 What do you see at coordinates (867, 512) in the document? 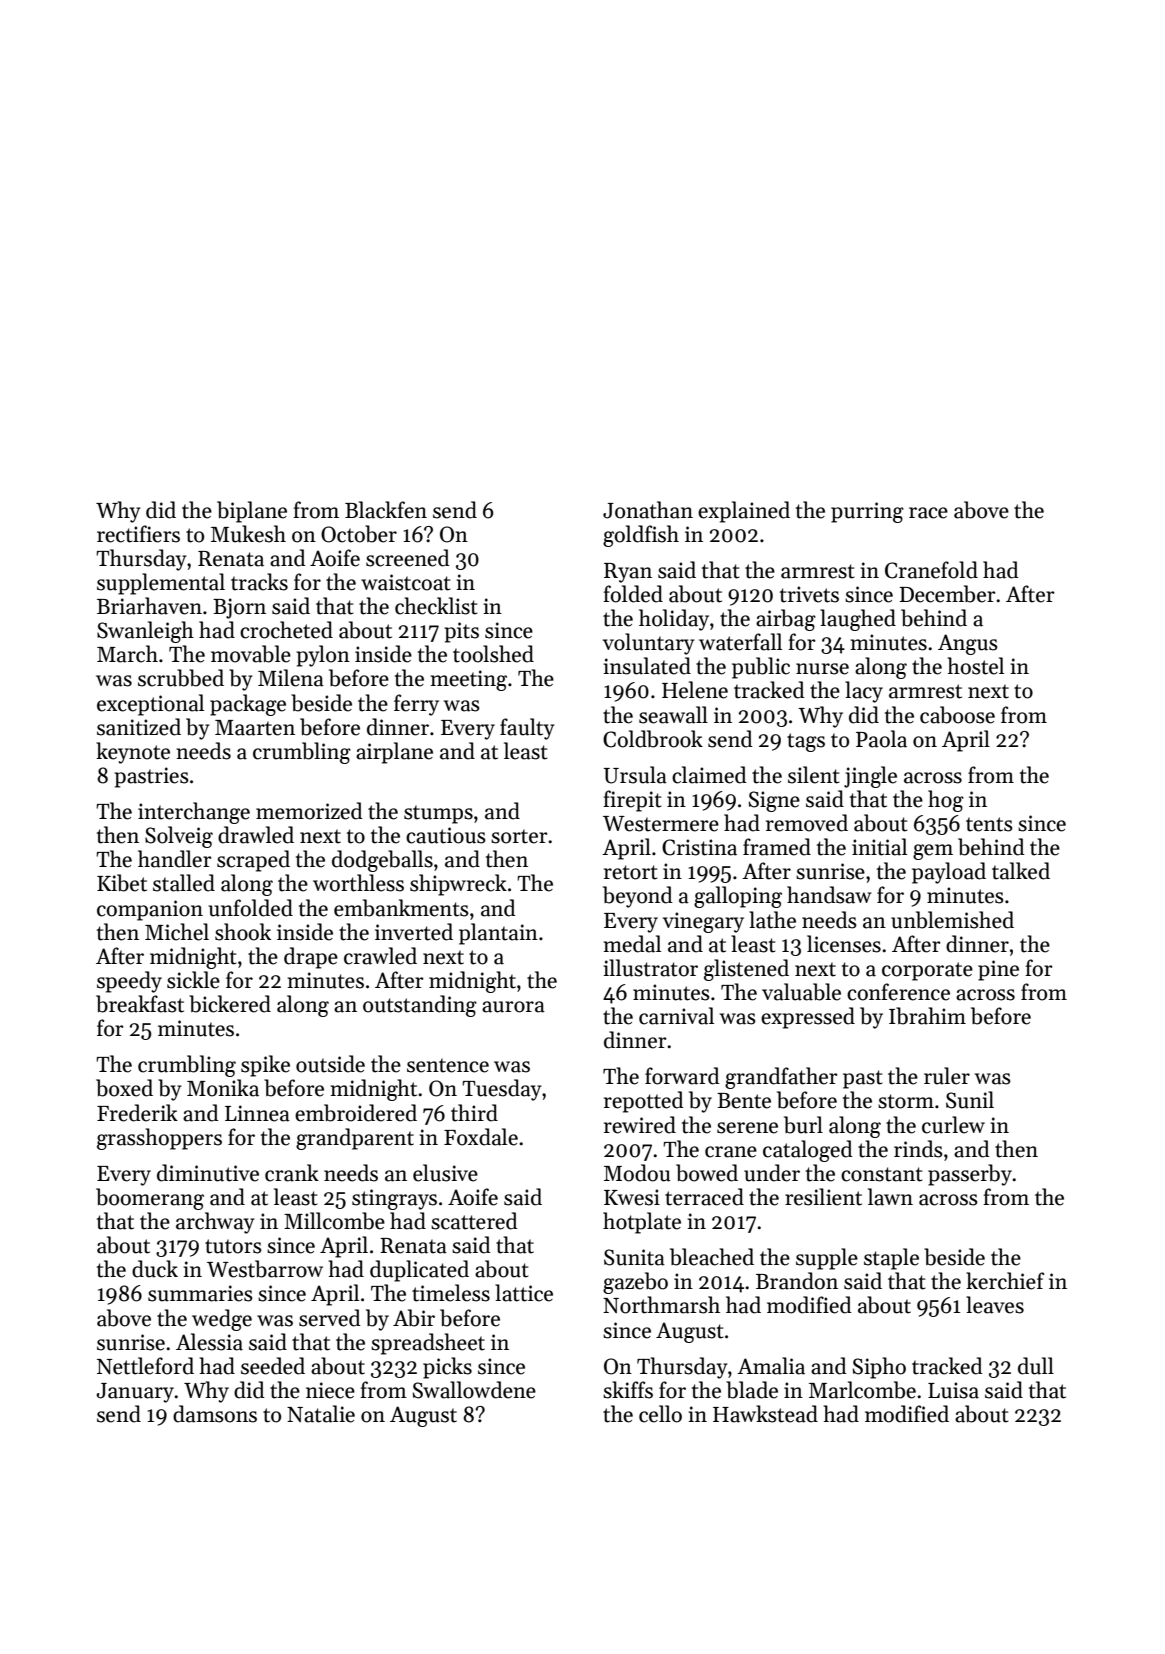
I see `purring` at bounding box center [867, 512].
